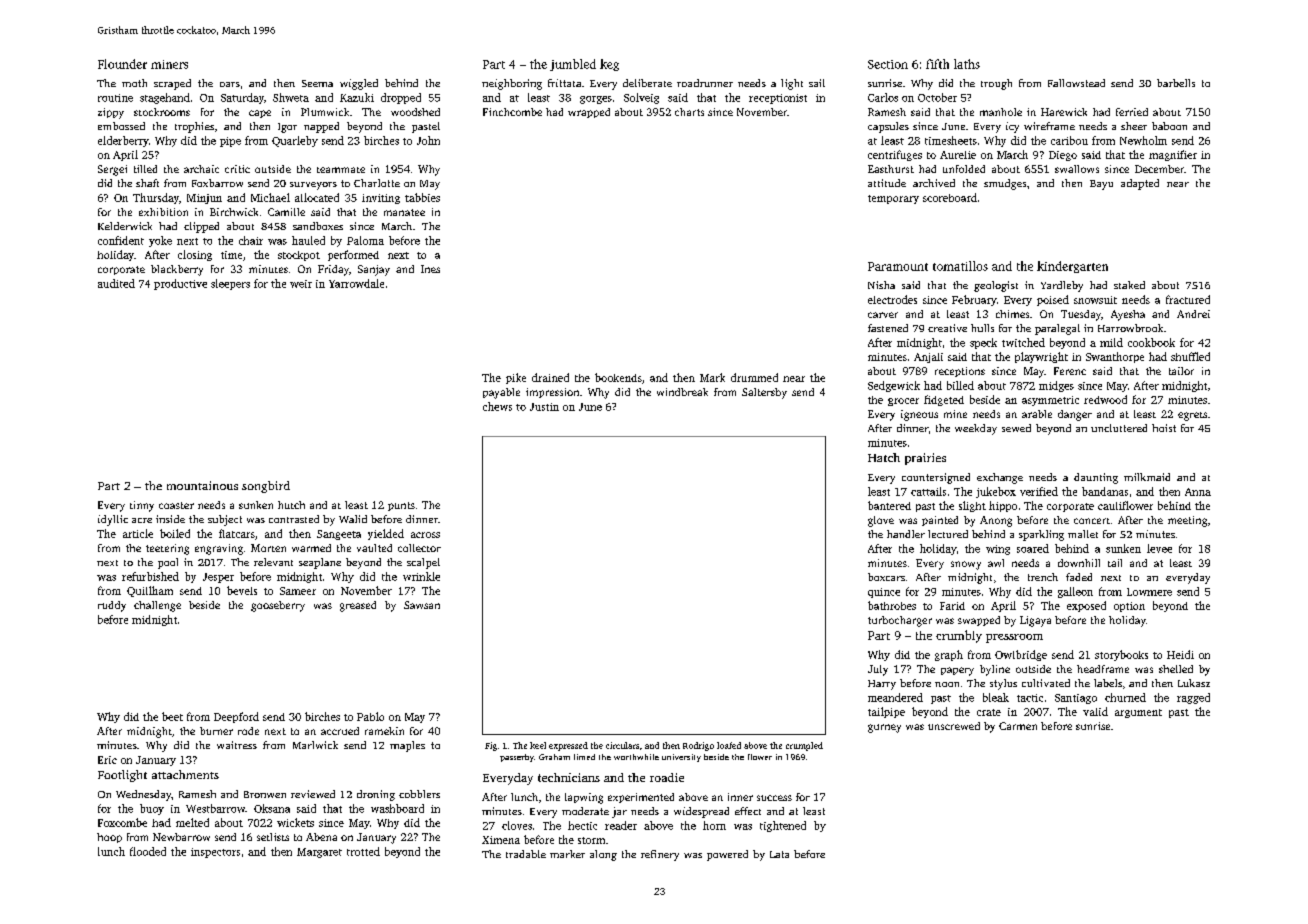 The height and width of the page is (924, 1308). Describe the element at coordinates (884, 457) in the page. I see `Hatch` at that location.
